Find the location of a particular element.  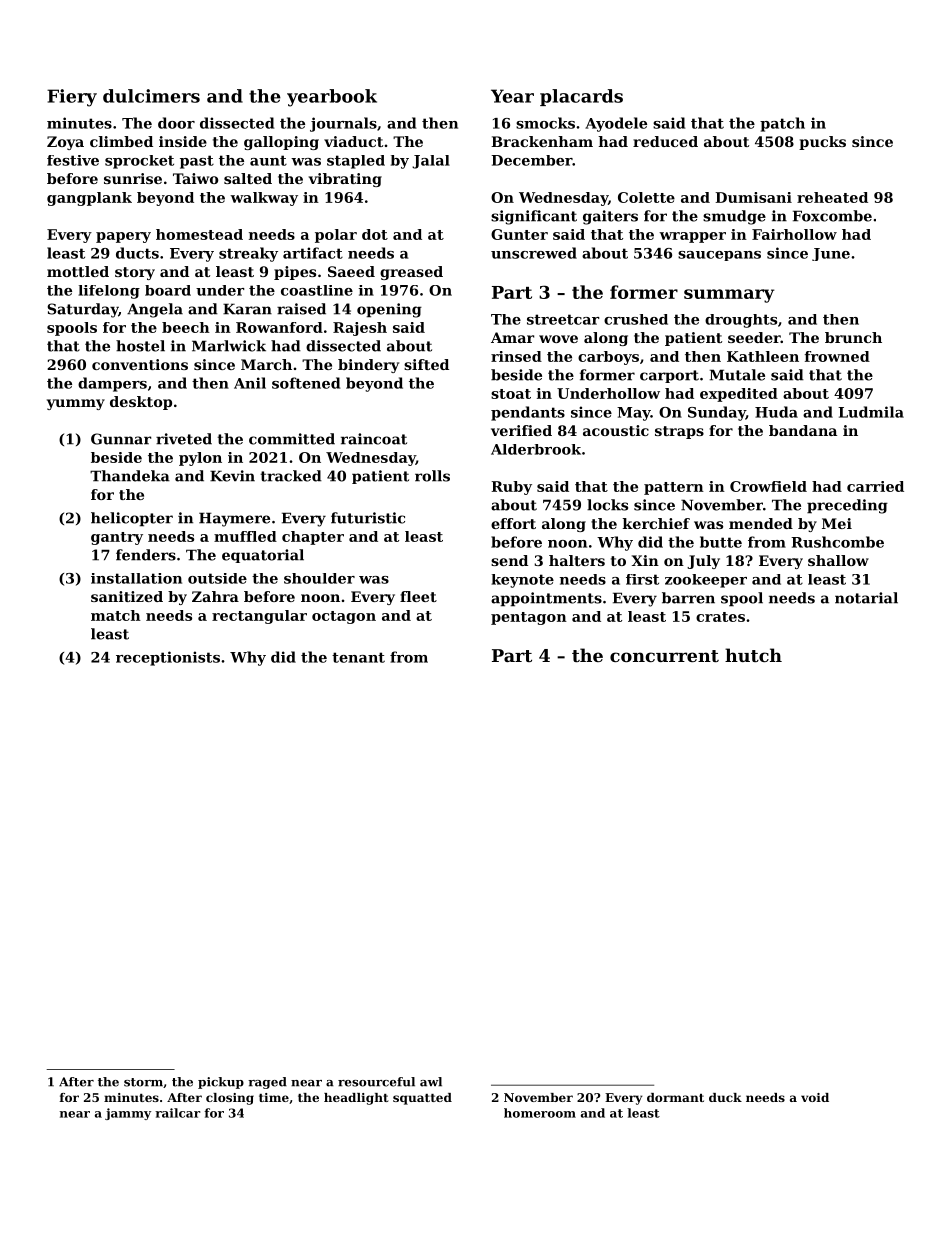

Fiery is located at coordinates (72, 98).
